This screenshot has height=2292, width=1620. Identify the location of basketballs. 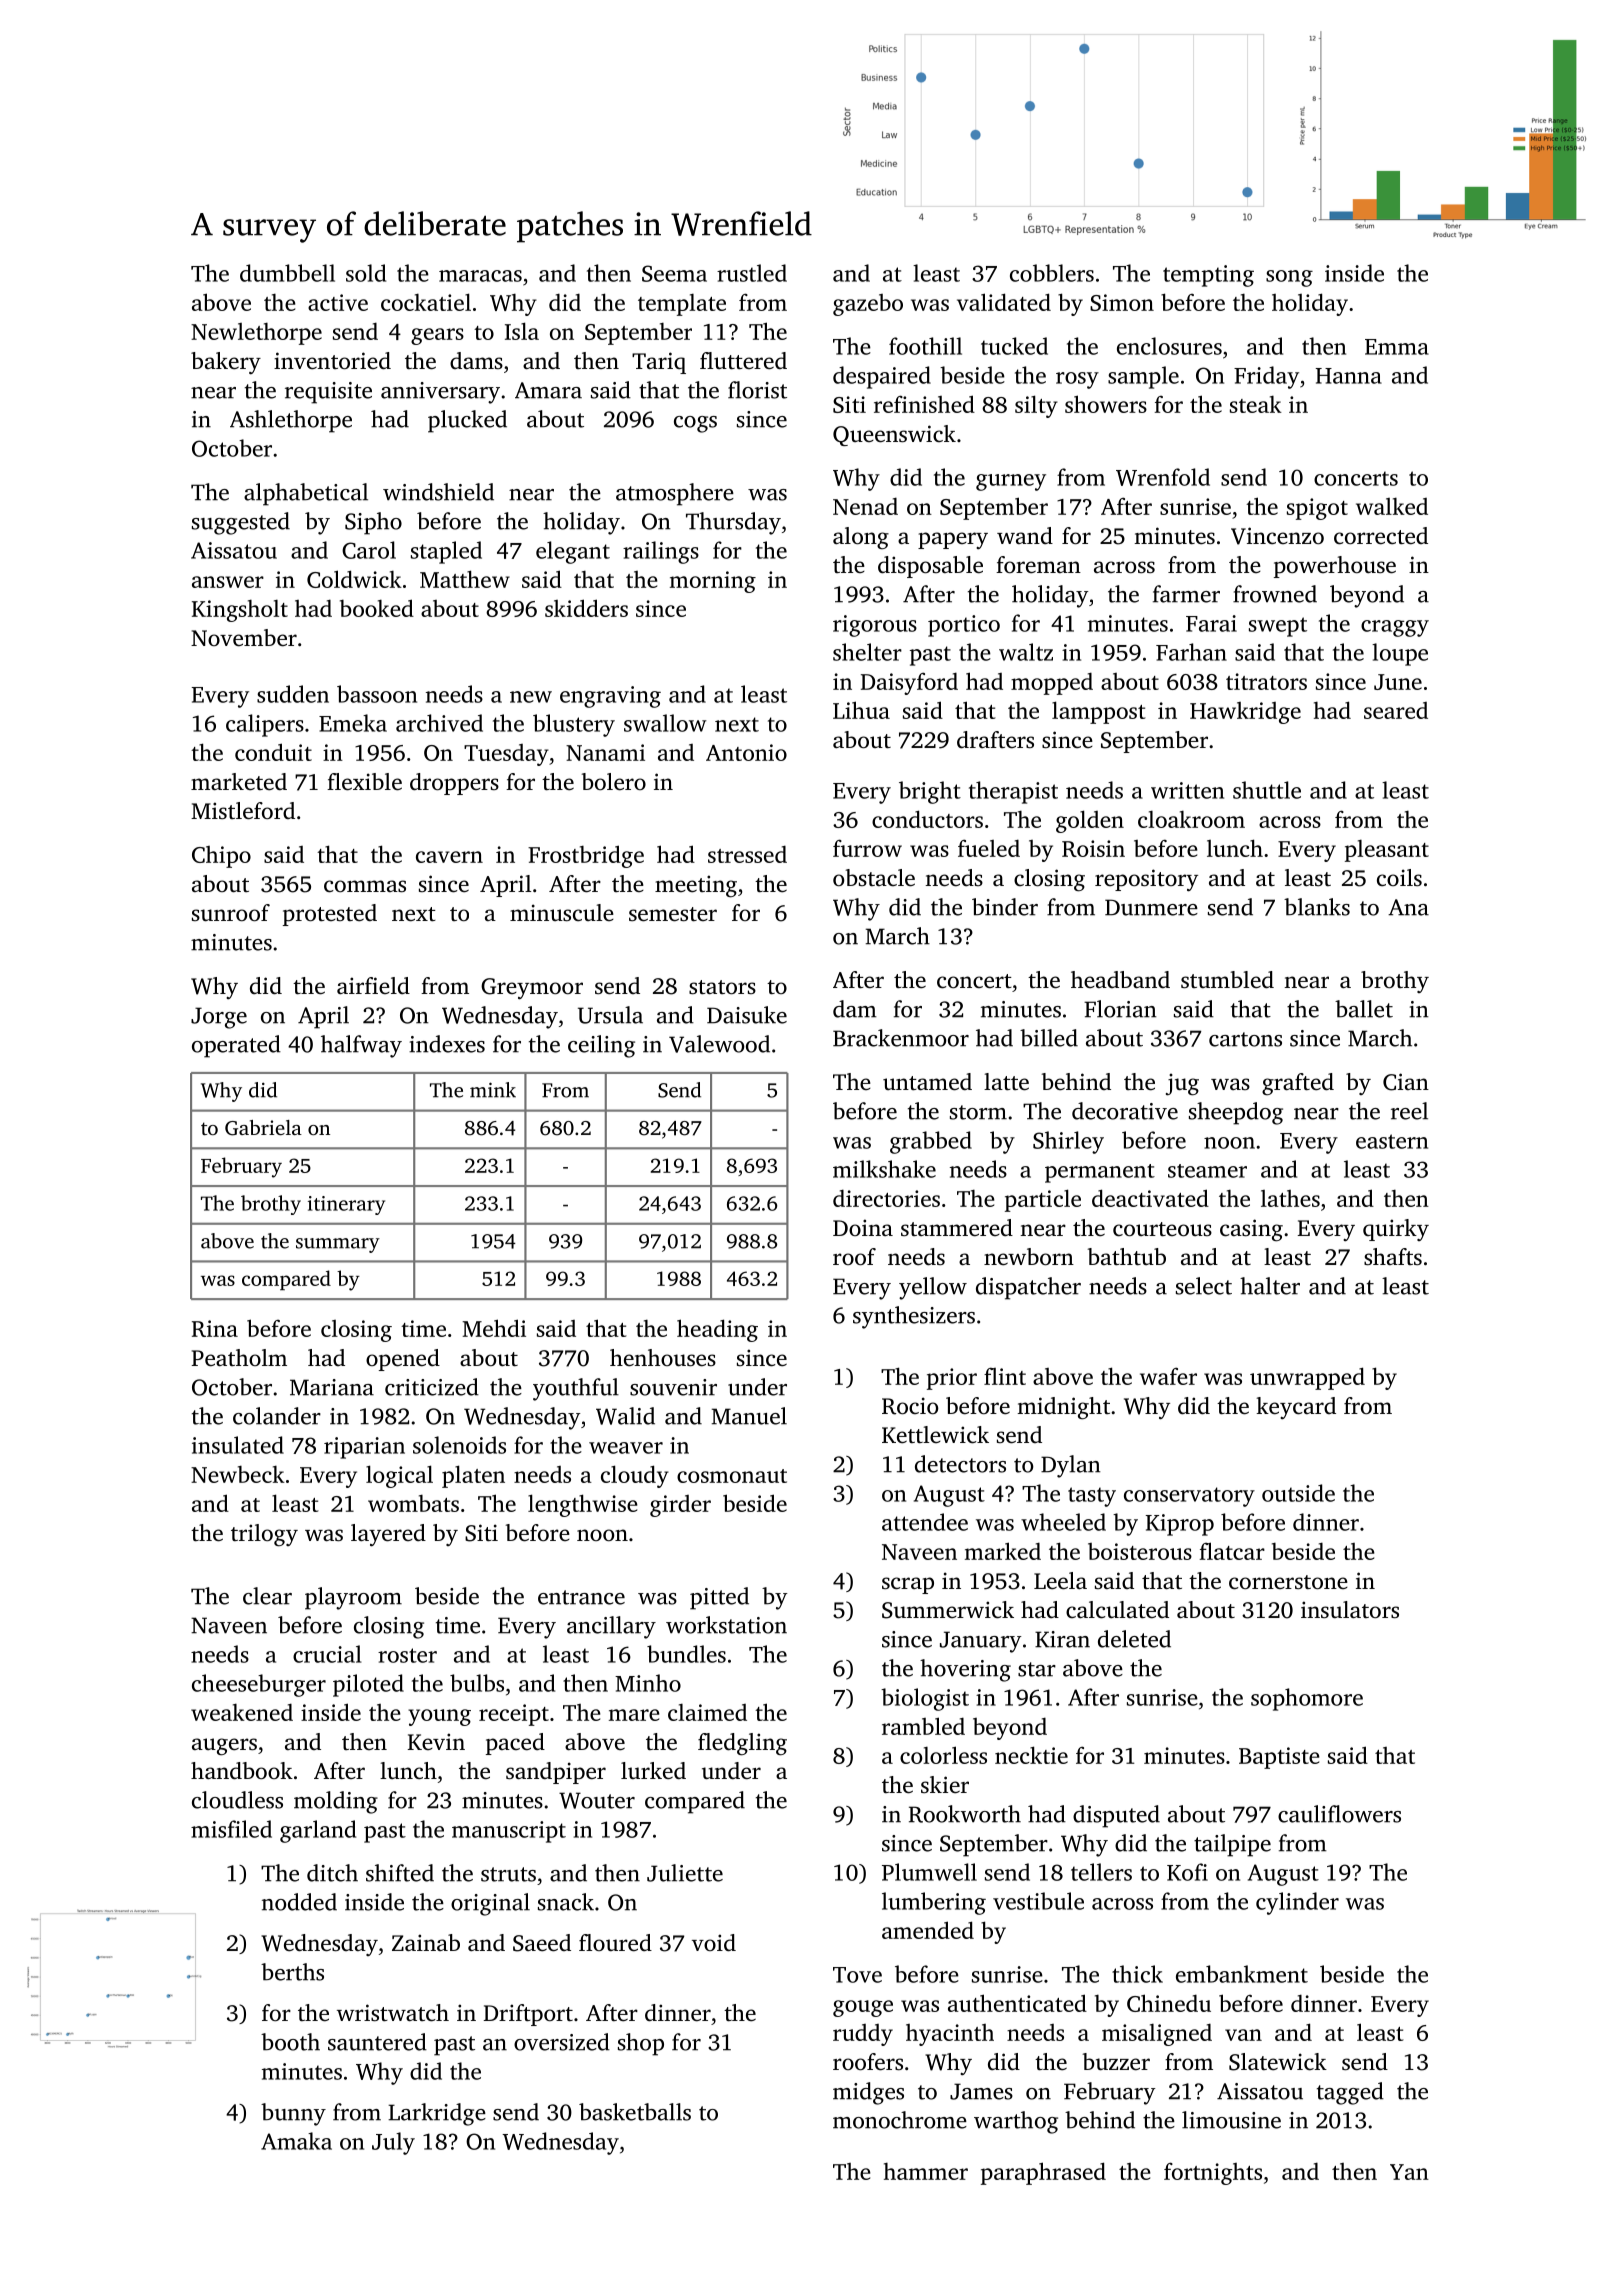
(635, 2112).
